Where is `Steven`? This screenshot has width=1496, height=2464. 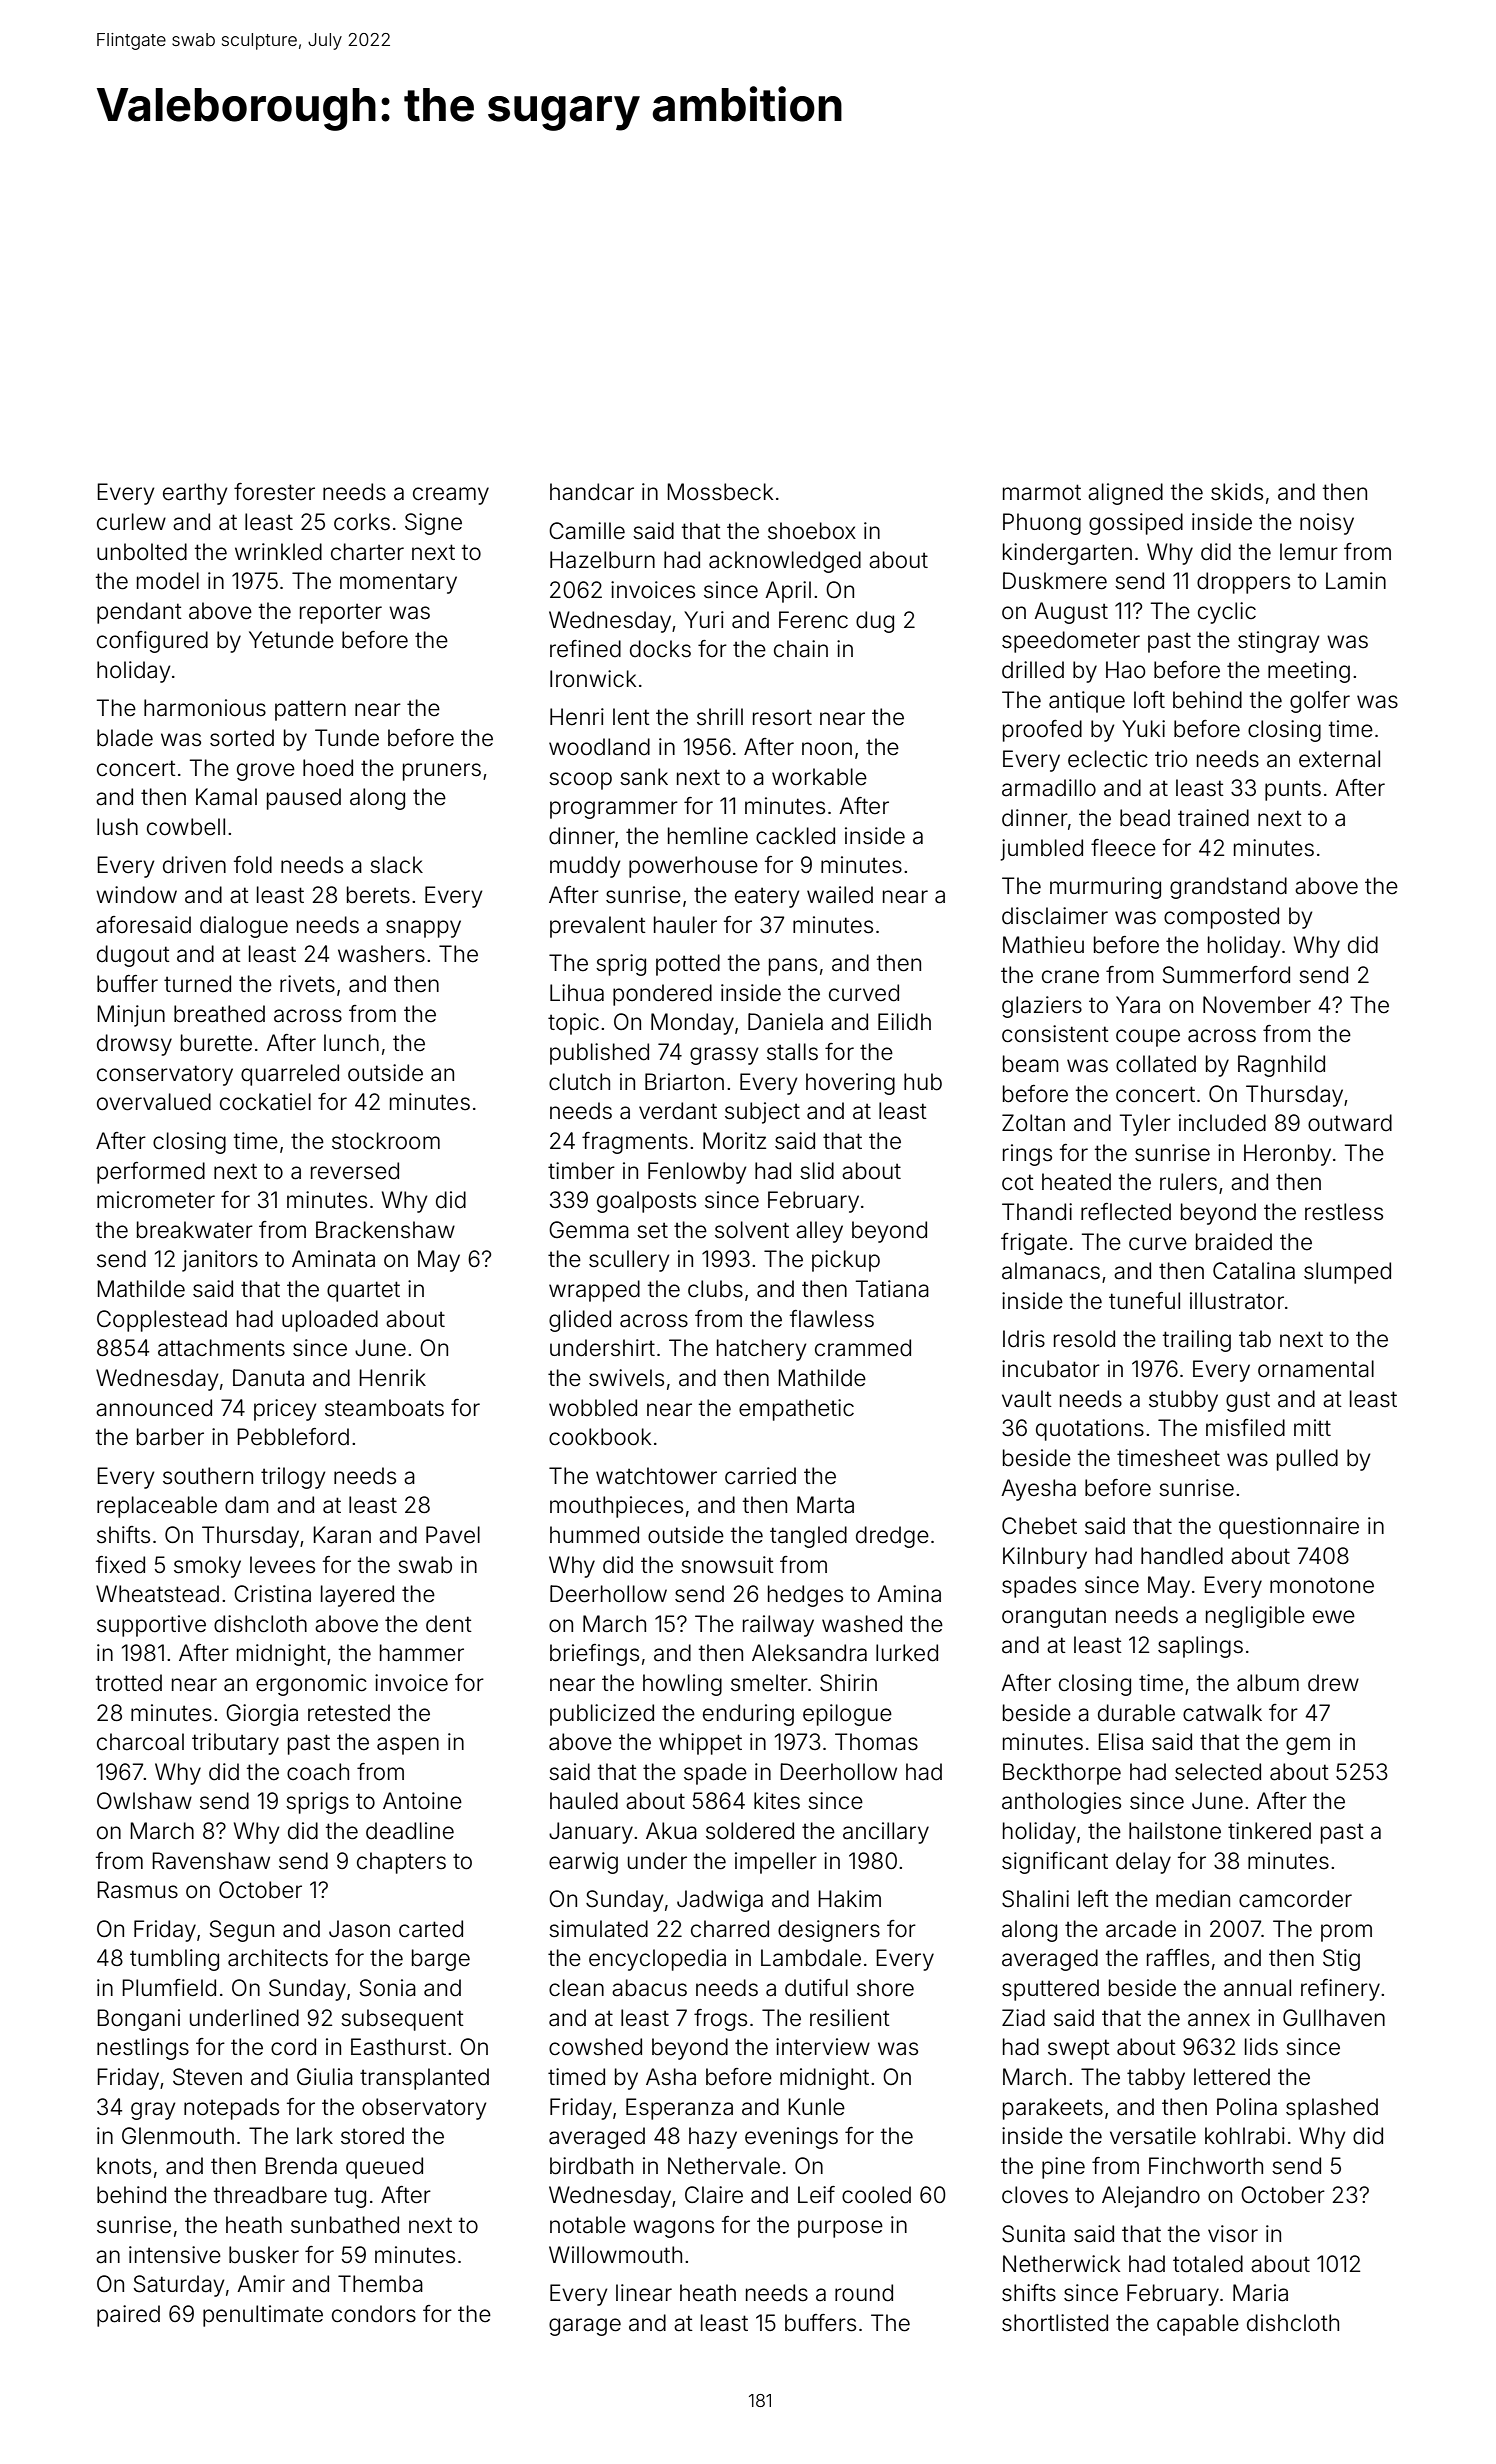
Steven is located at coordinates (207, 2077).
